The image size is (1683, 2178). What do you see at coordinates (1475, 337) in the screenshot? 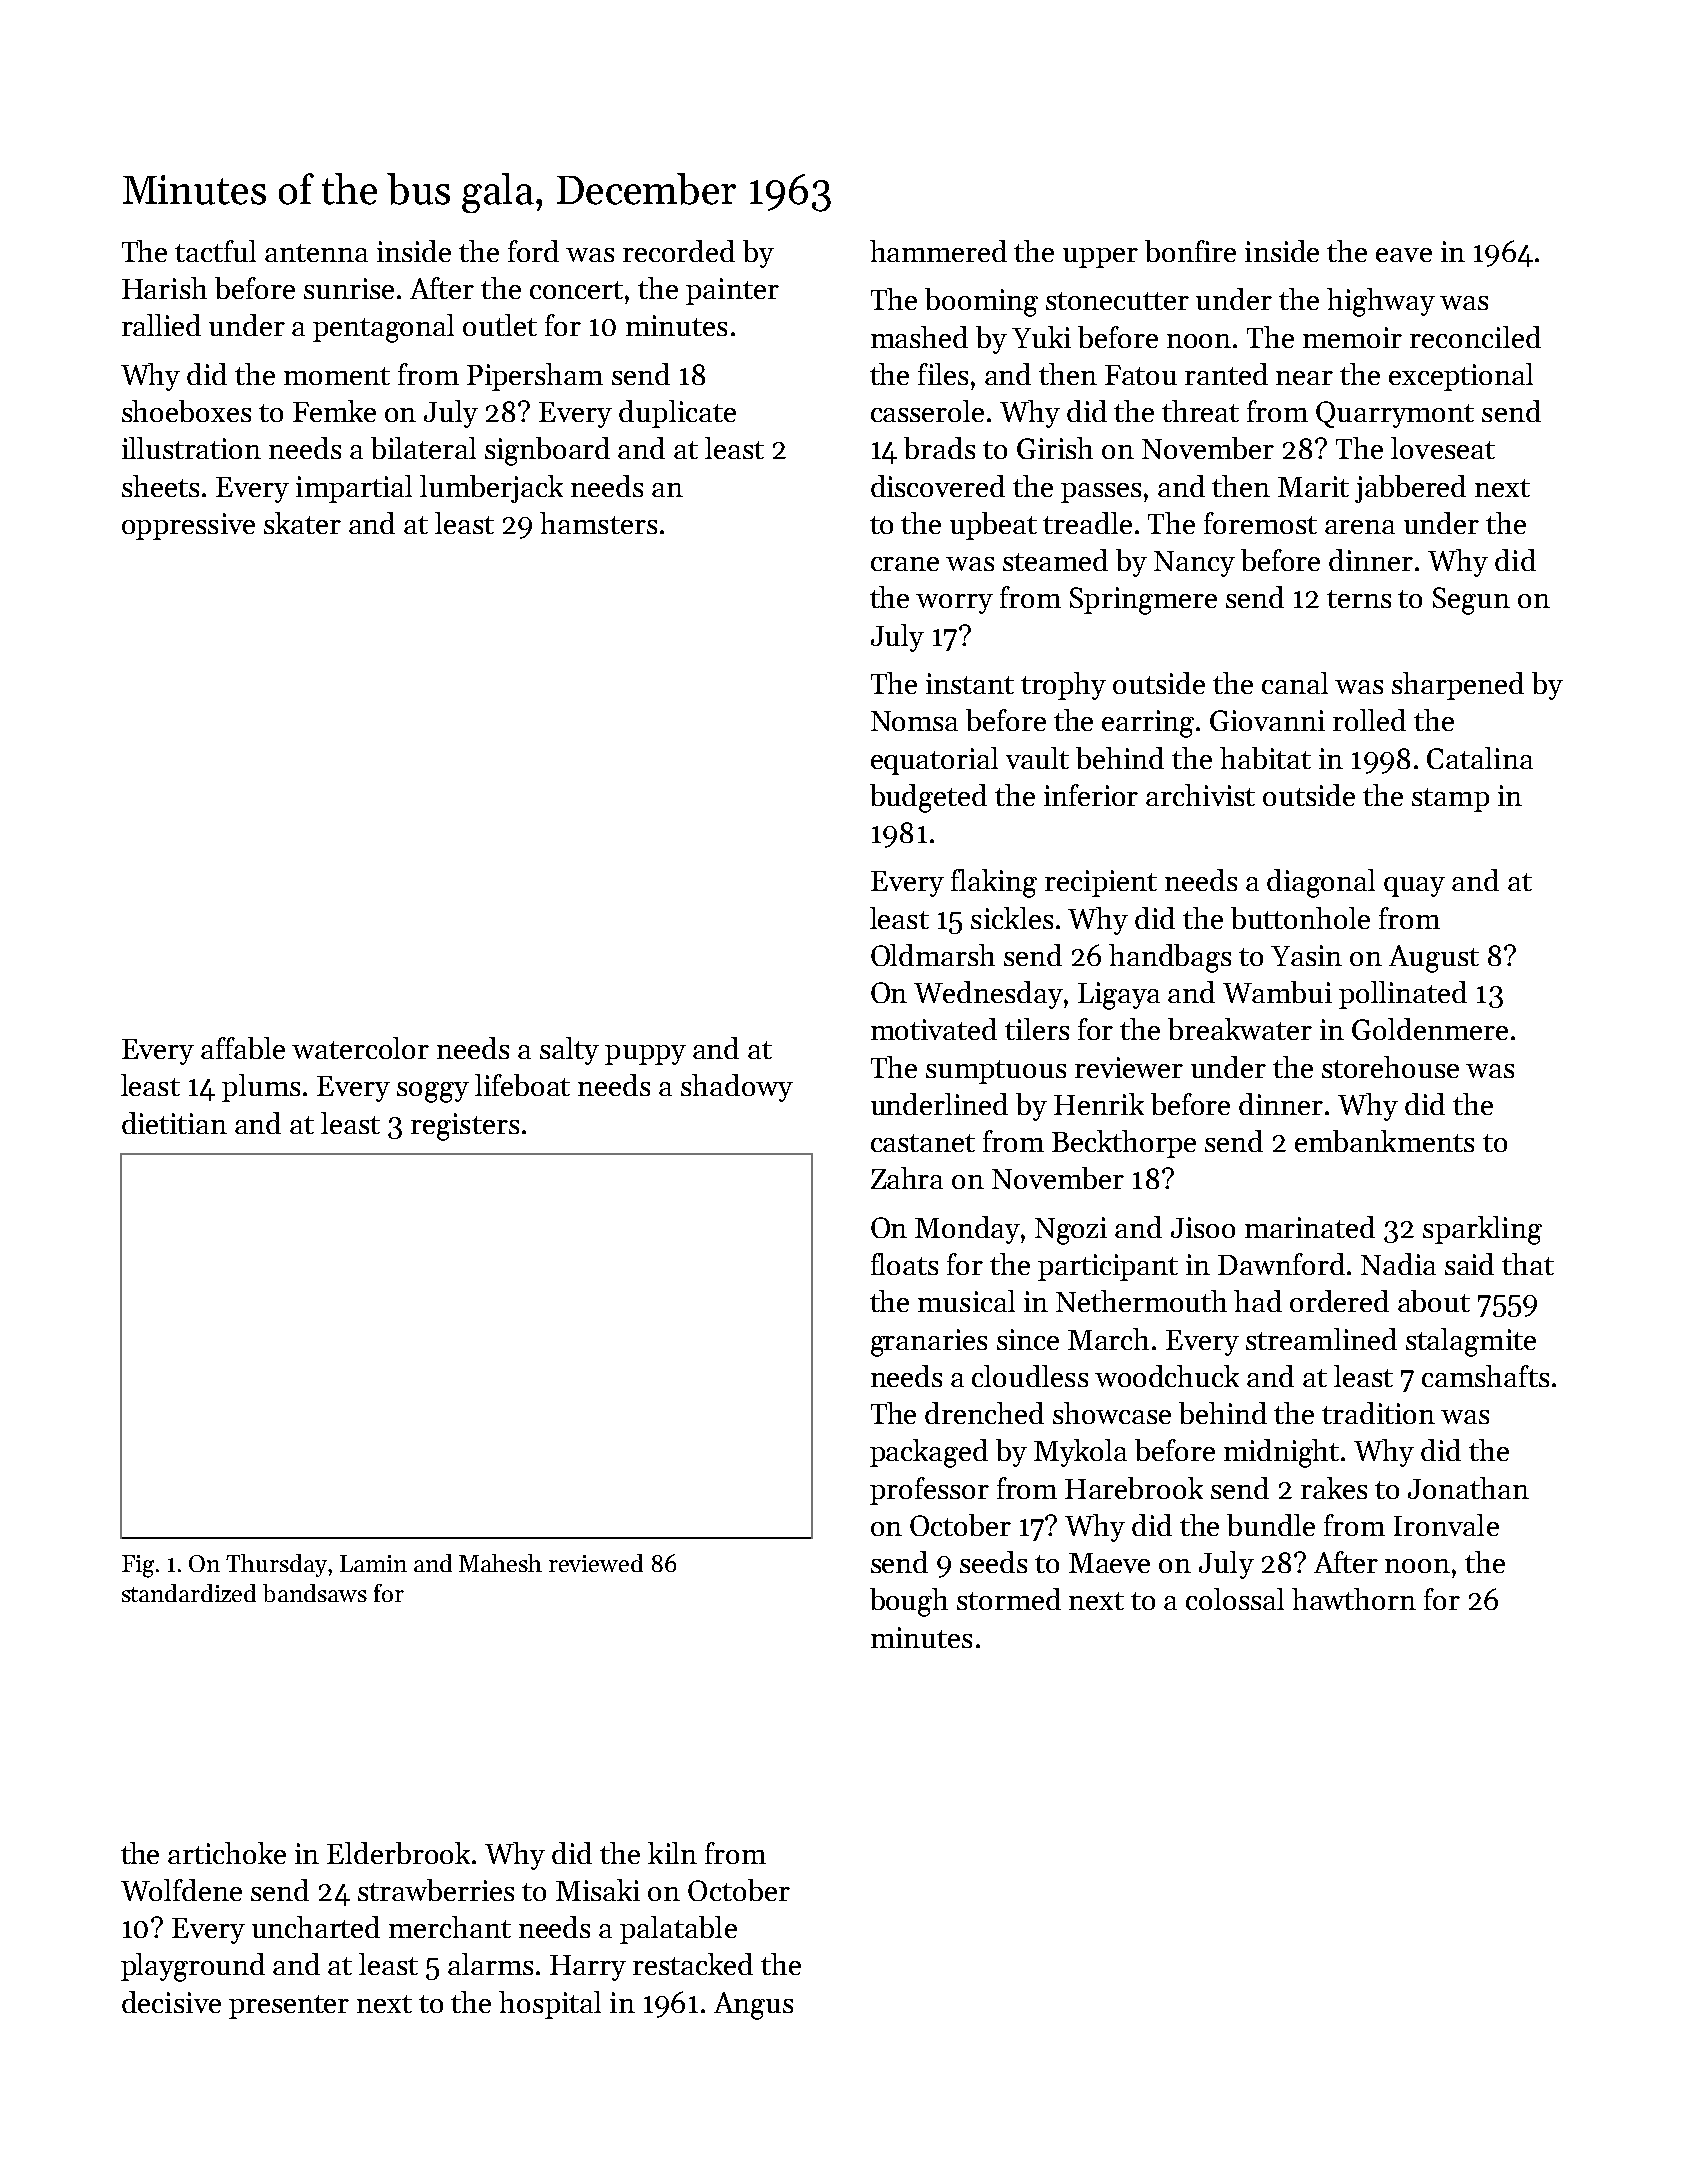
I see `reconciled` at bounding box center [1475, 337].
